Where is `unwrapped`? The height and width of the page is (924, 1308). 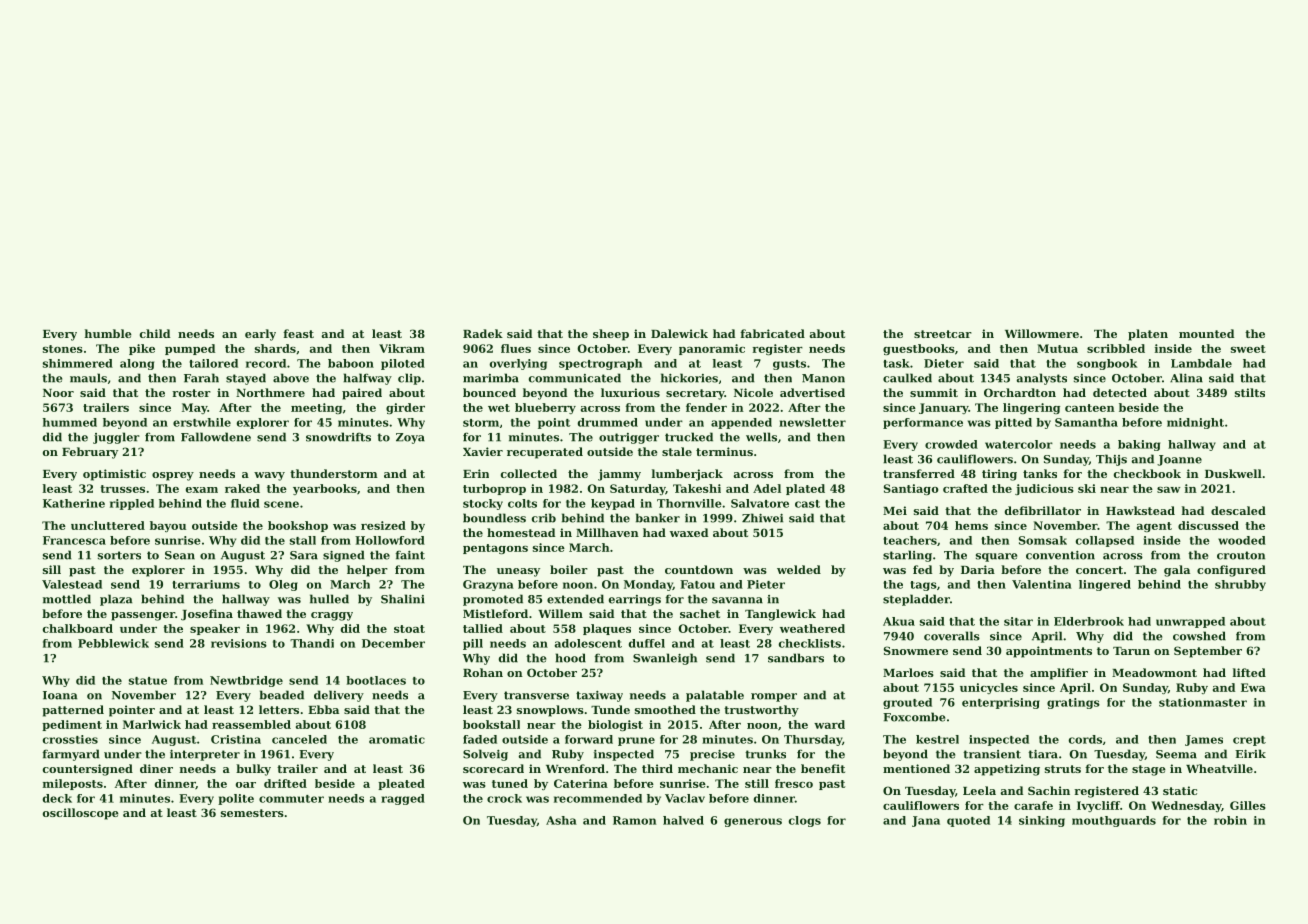
unwrapped is located at coordinates (1190, 622).
